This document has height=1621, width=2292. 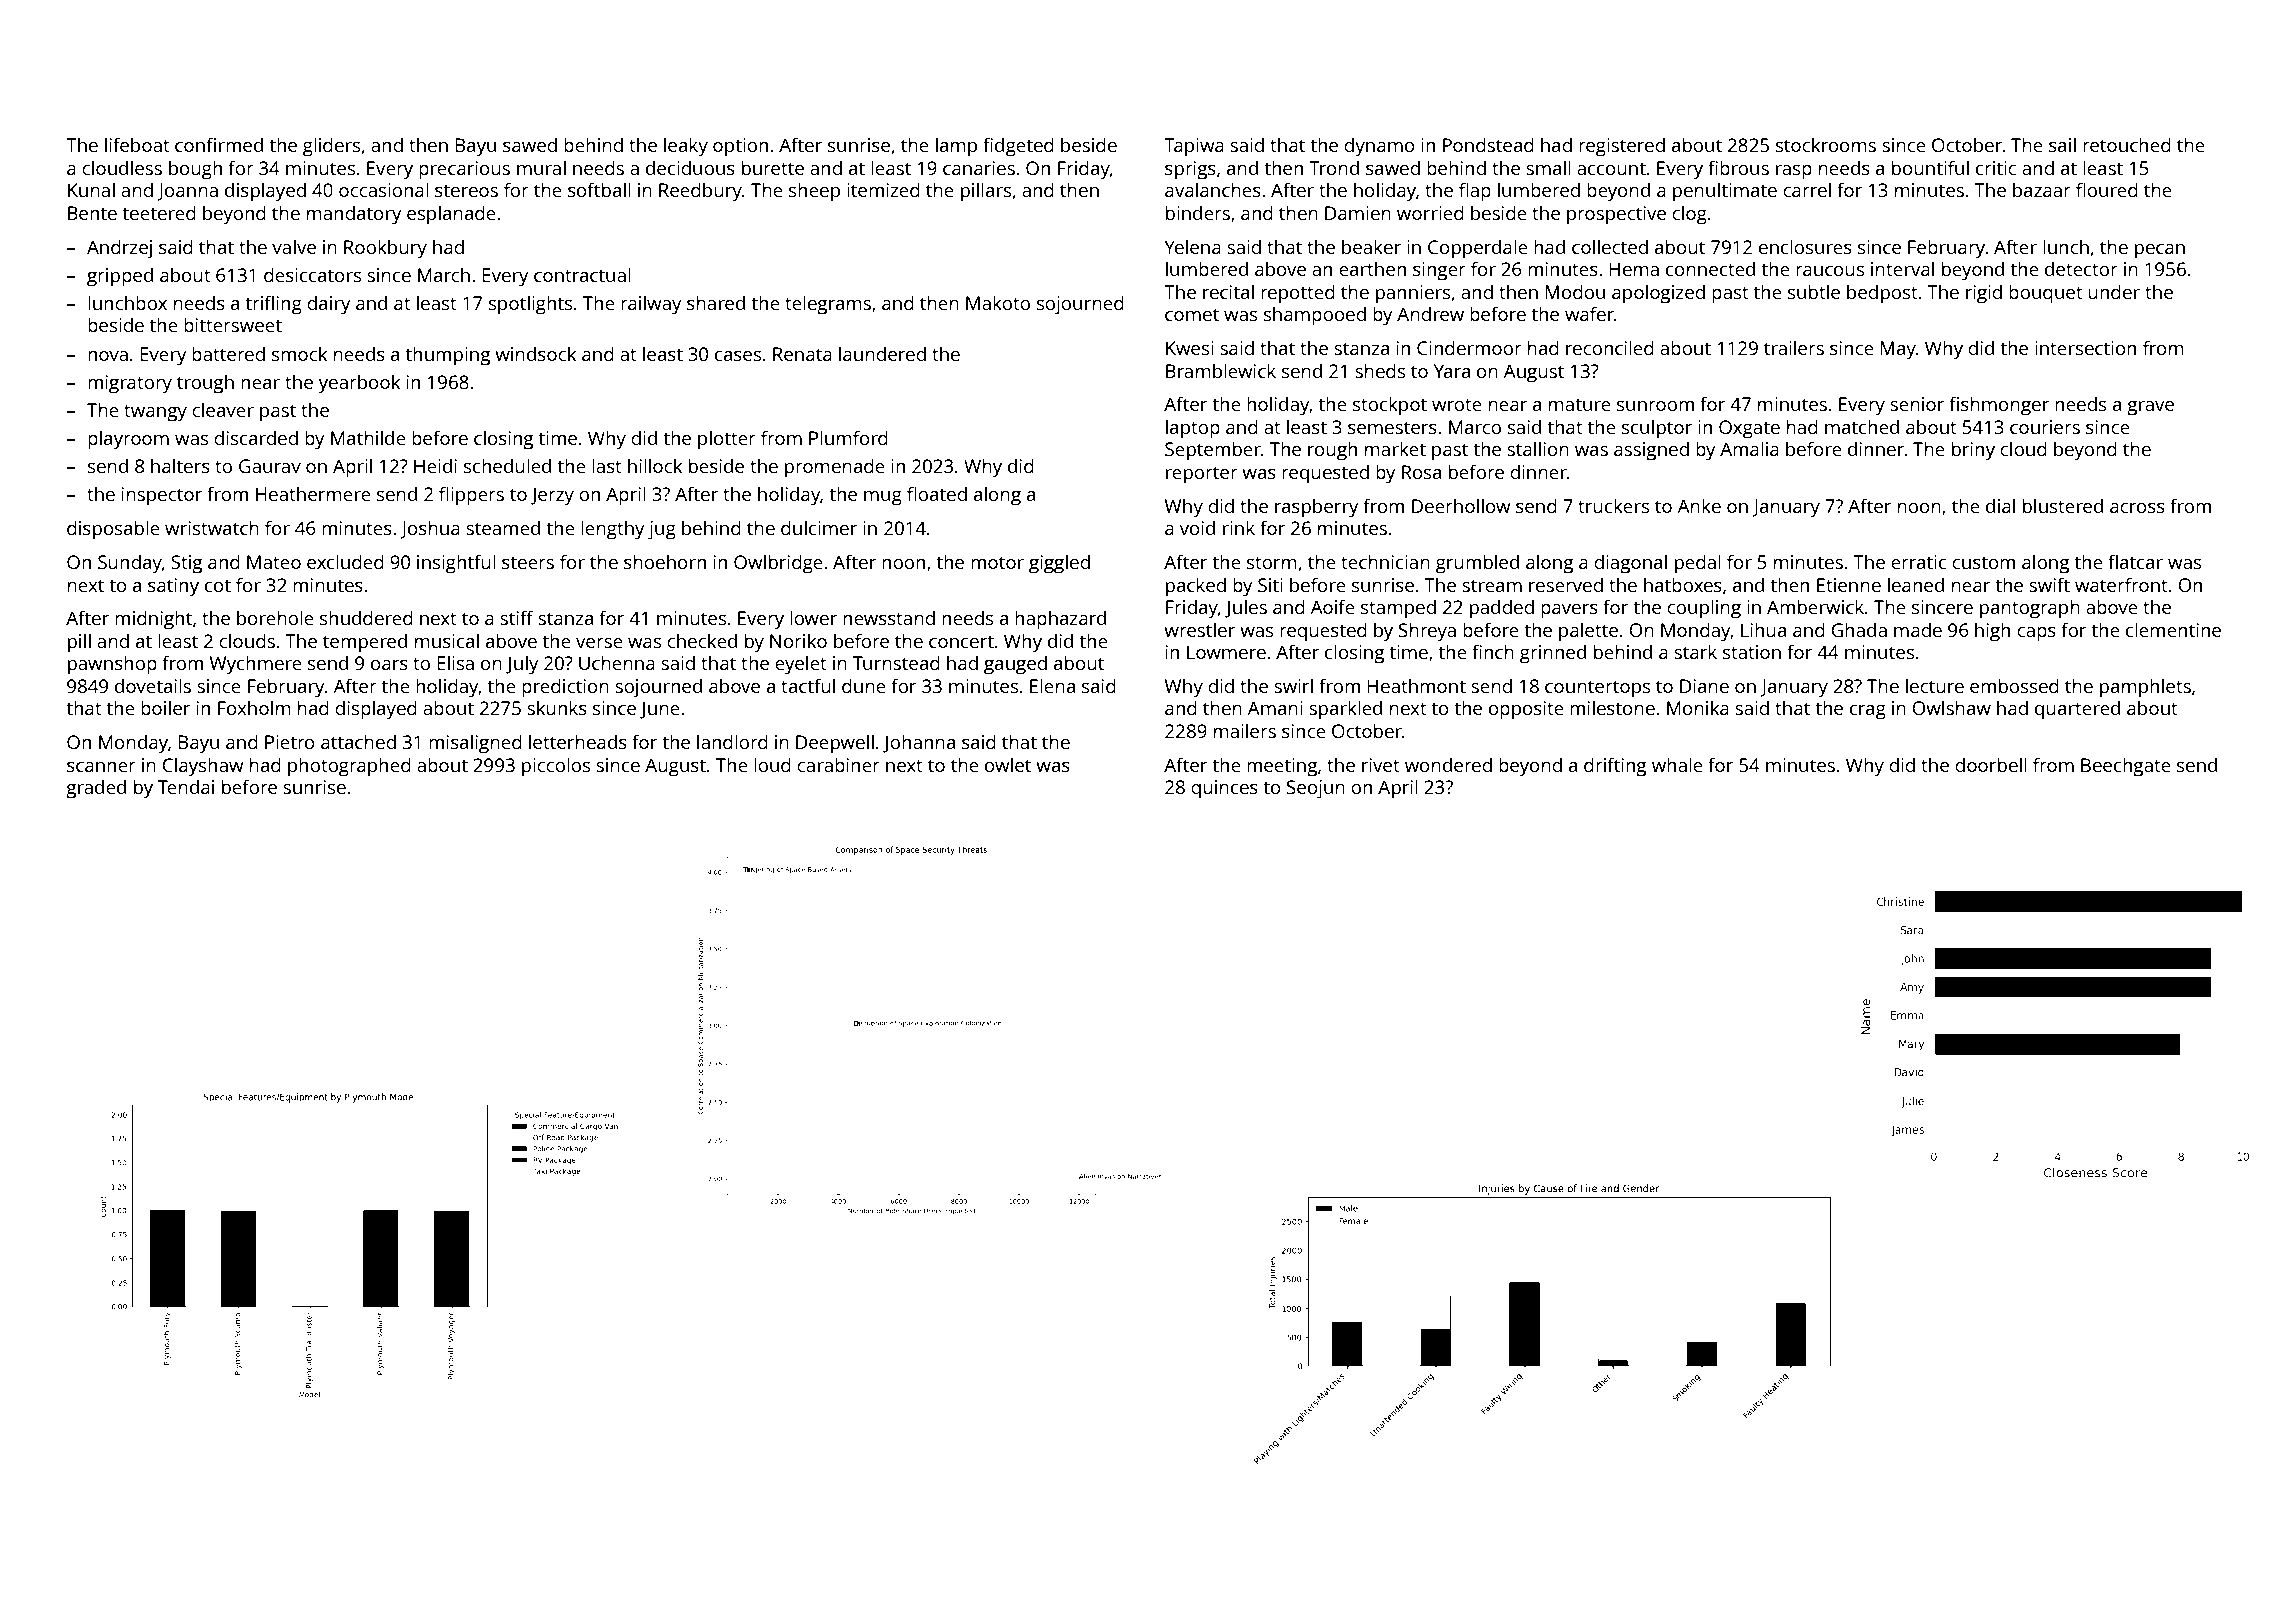 What do you see at coordinates (1272, 562) in the document?
I see `storm` at bounding box center [1272, 562].
